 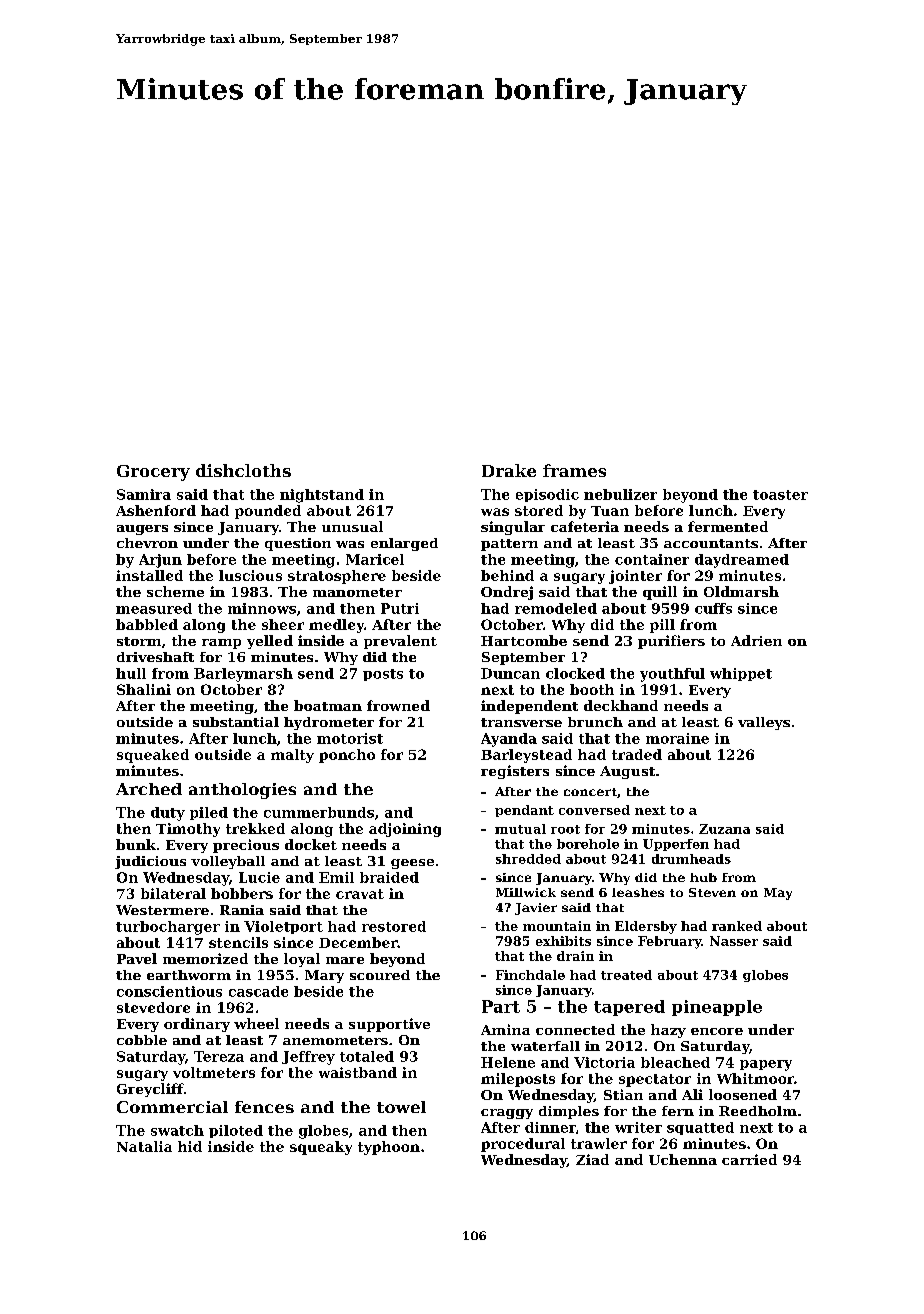 What do you see at coordinates (398, 705) in the screenshot?
I see `frowned` at bounding box center [398, 705].
